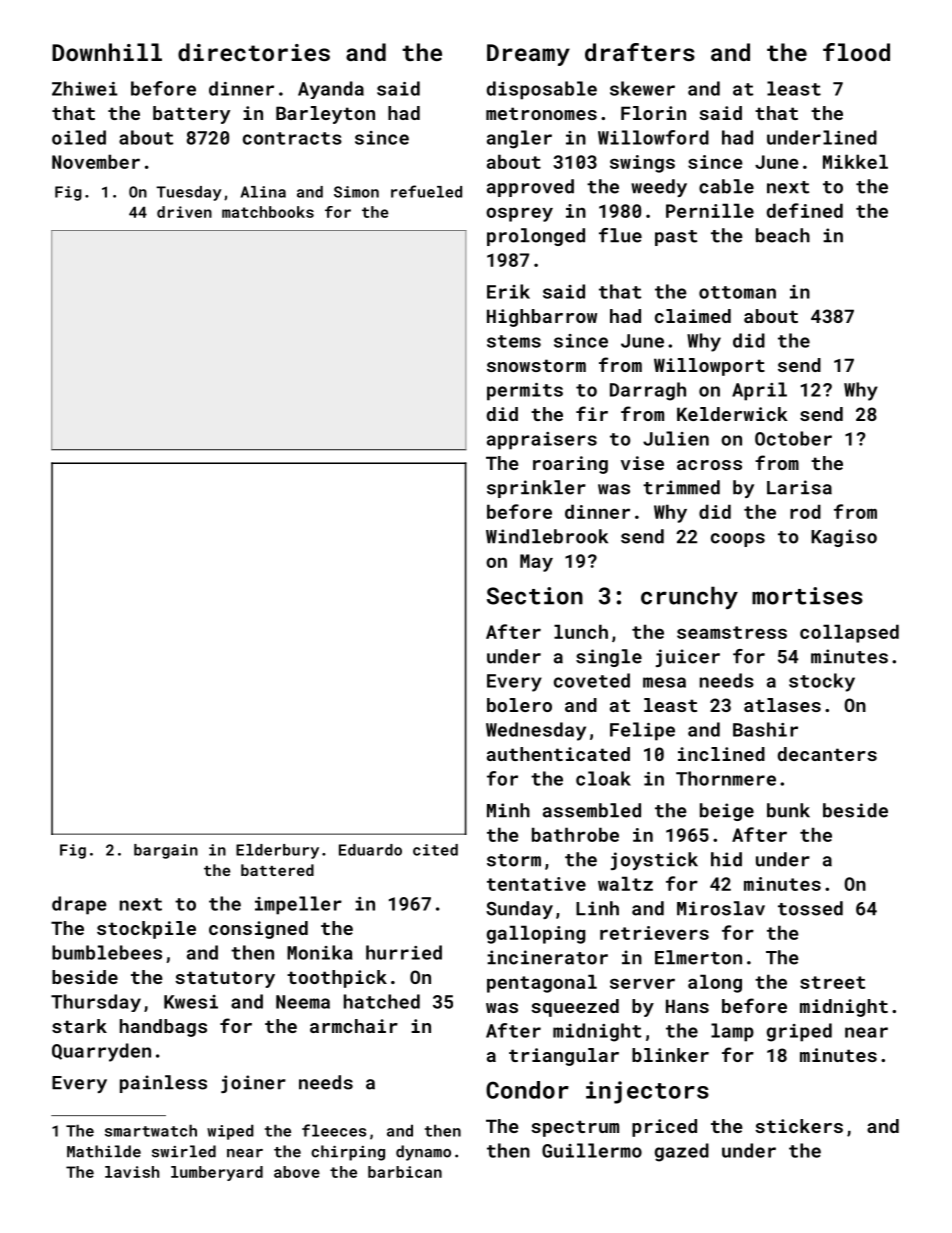 This screenshot has height=1233, width=952. Describe the element at coordinates (642, 88) in the screenshot. I see `skewer` at that location.
